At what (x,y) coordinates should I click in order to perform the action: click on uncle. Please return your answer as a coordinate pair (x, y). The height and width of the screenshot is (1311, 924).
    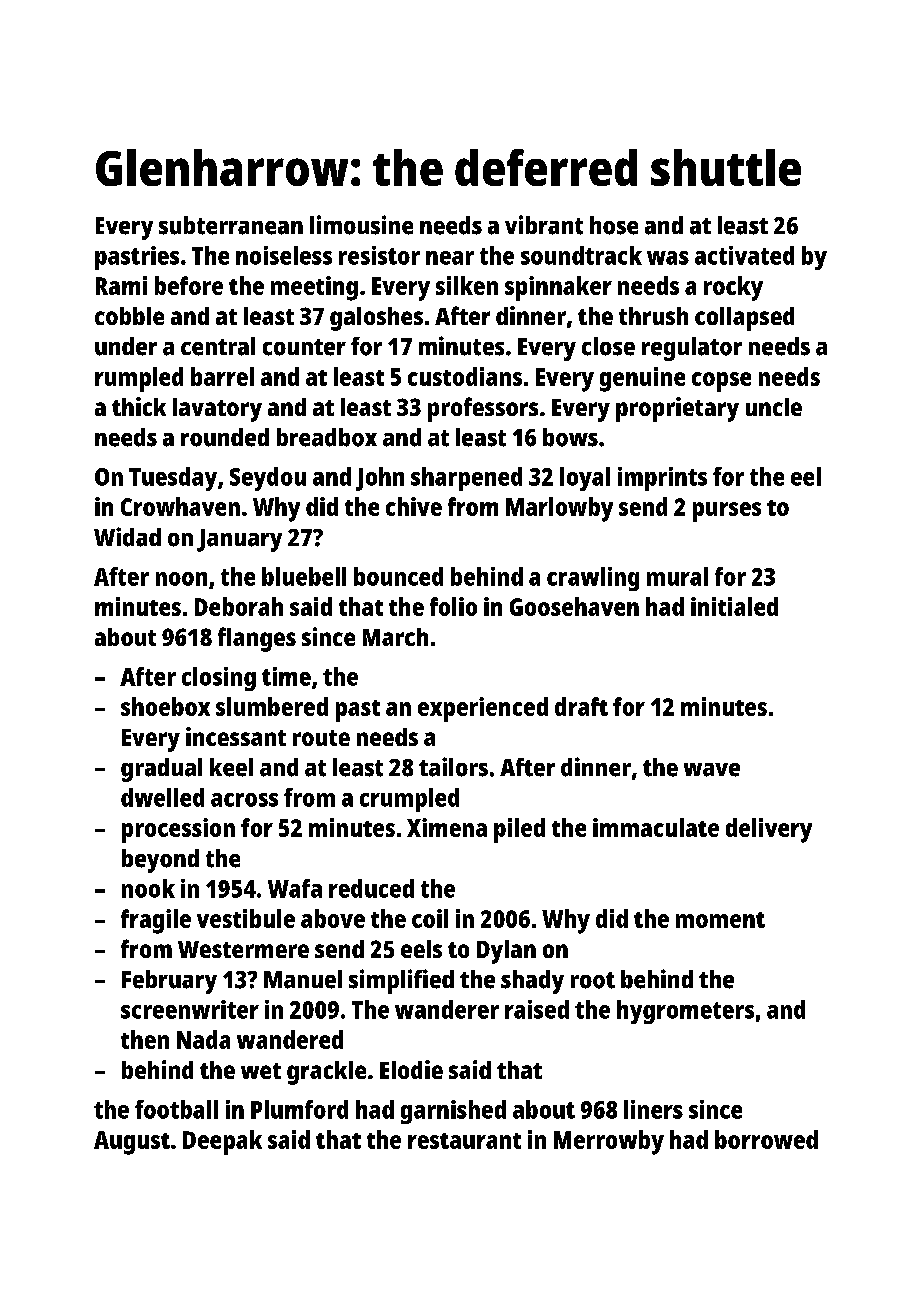
    Looking at the image, I should click on (774, 407).
